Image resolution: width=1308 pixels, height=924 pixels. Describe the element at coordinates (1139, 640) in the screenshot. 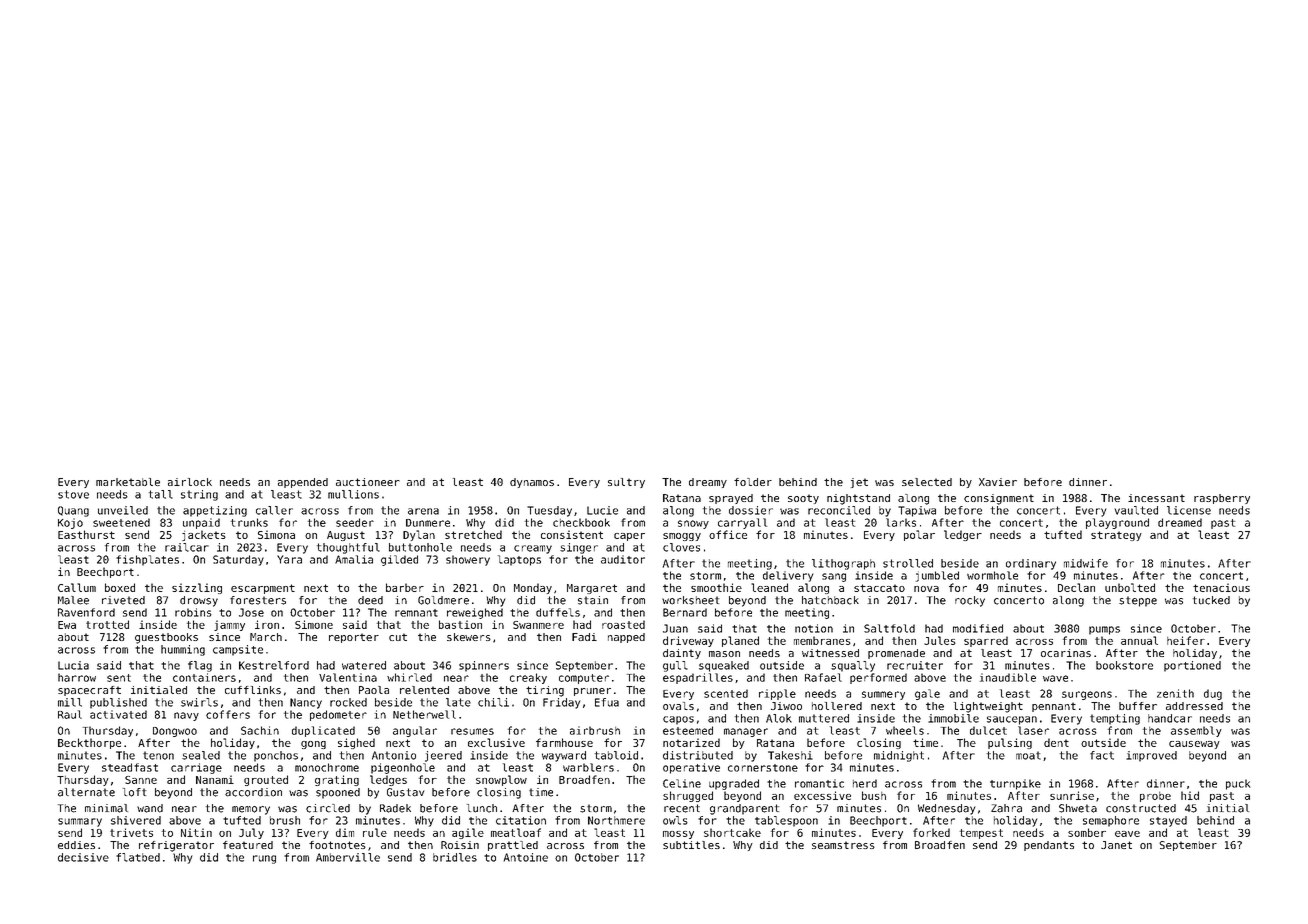

I see `annual` at that location.
